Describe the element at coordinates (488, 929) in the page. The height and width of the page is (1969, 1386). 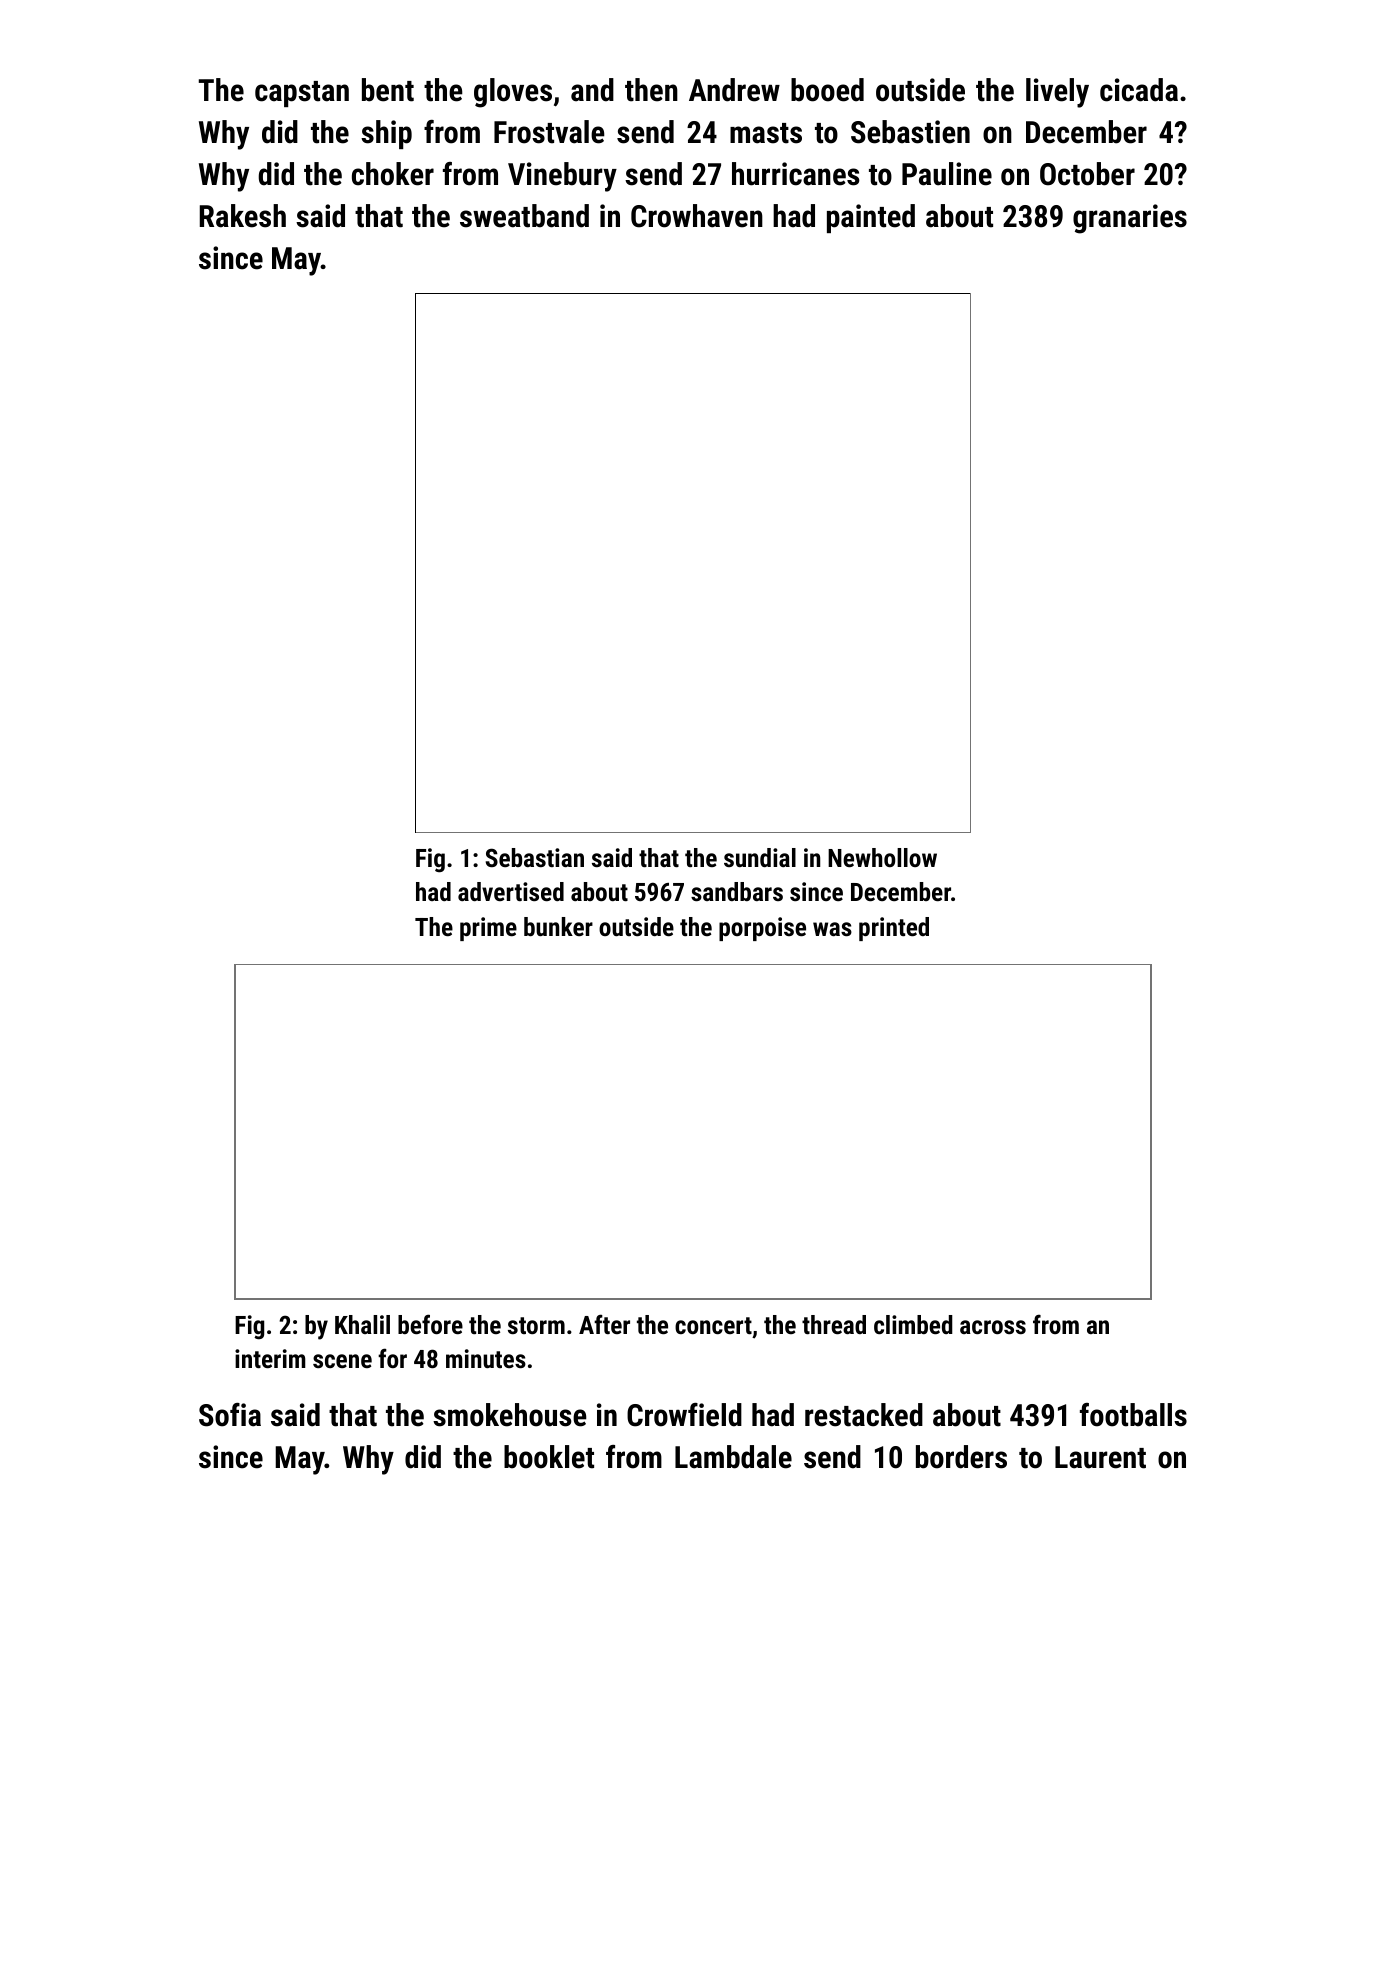
I see `prime` at that location.
